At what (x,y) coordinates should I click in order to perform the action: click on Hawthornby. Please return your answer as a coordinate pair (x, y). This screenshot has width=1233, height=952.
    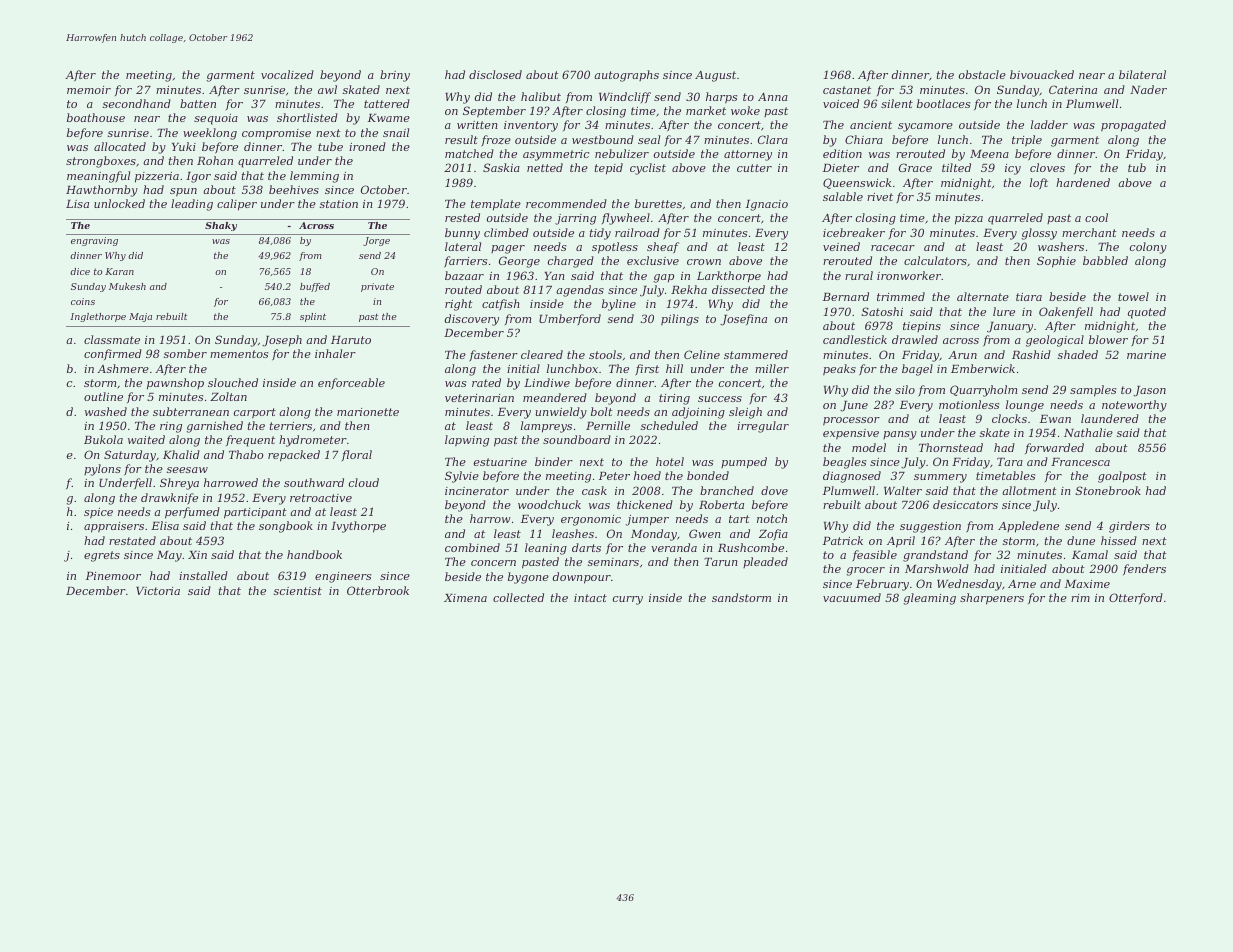
    Looking at the image, I should click on (102, 191).
